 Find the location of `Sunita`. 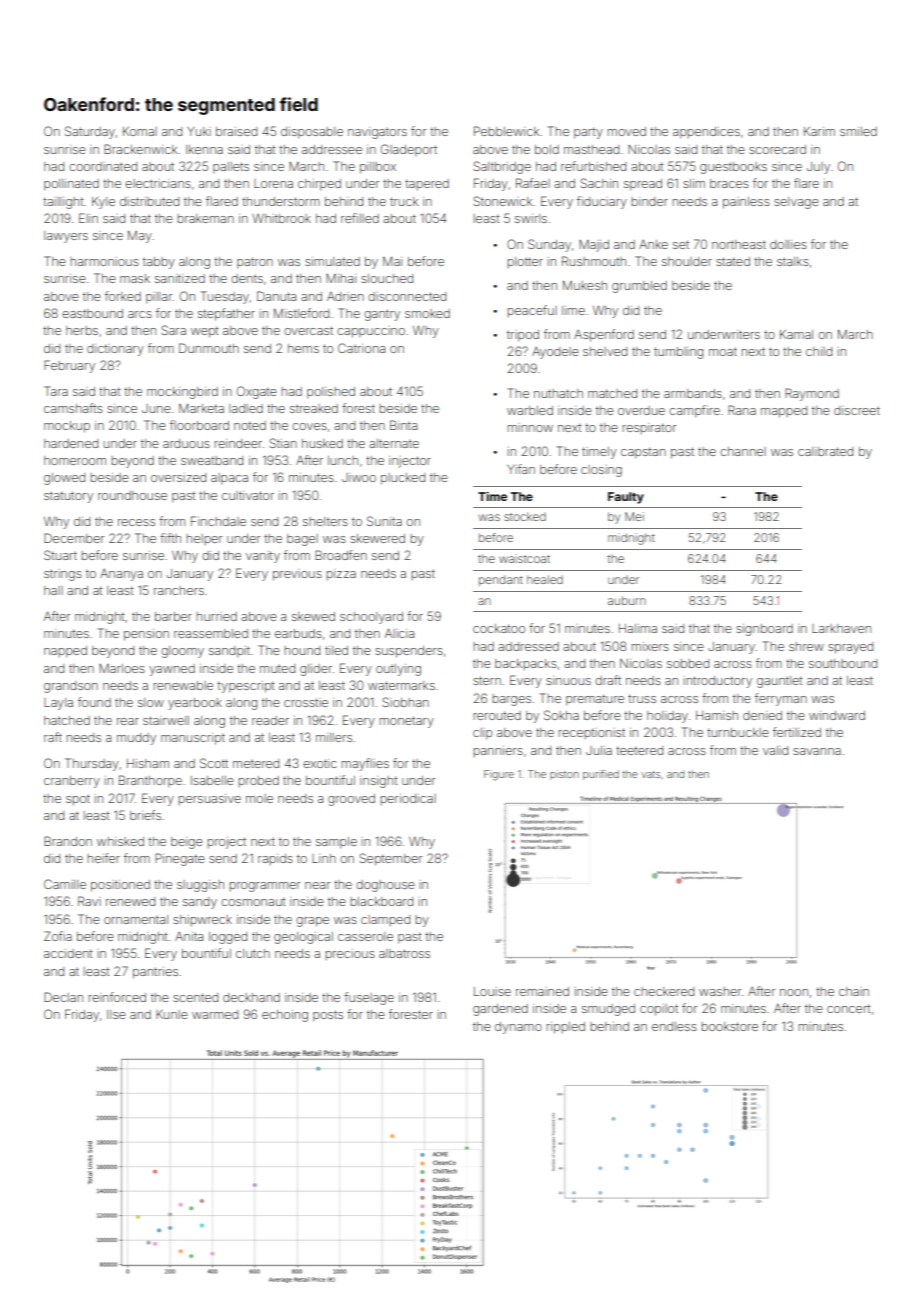

Sunita is located at coordinates (384, 521).
